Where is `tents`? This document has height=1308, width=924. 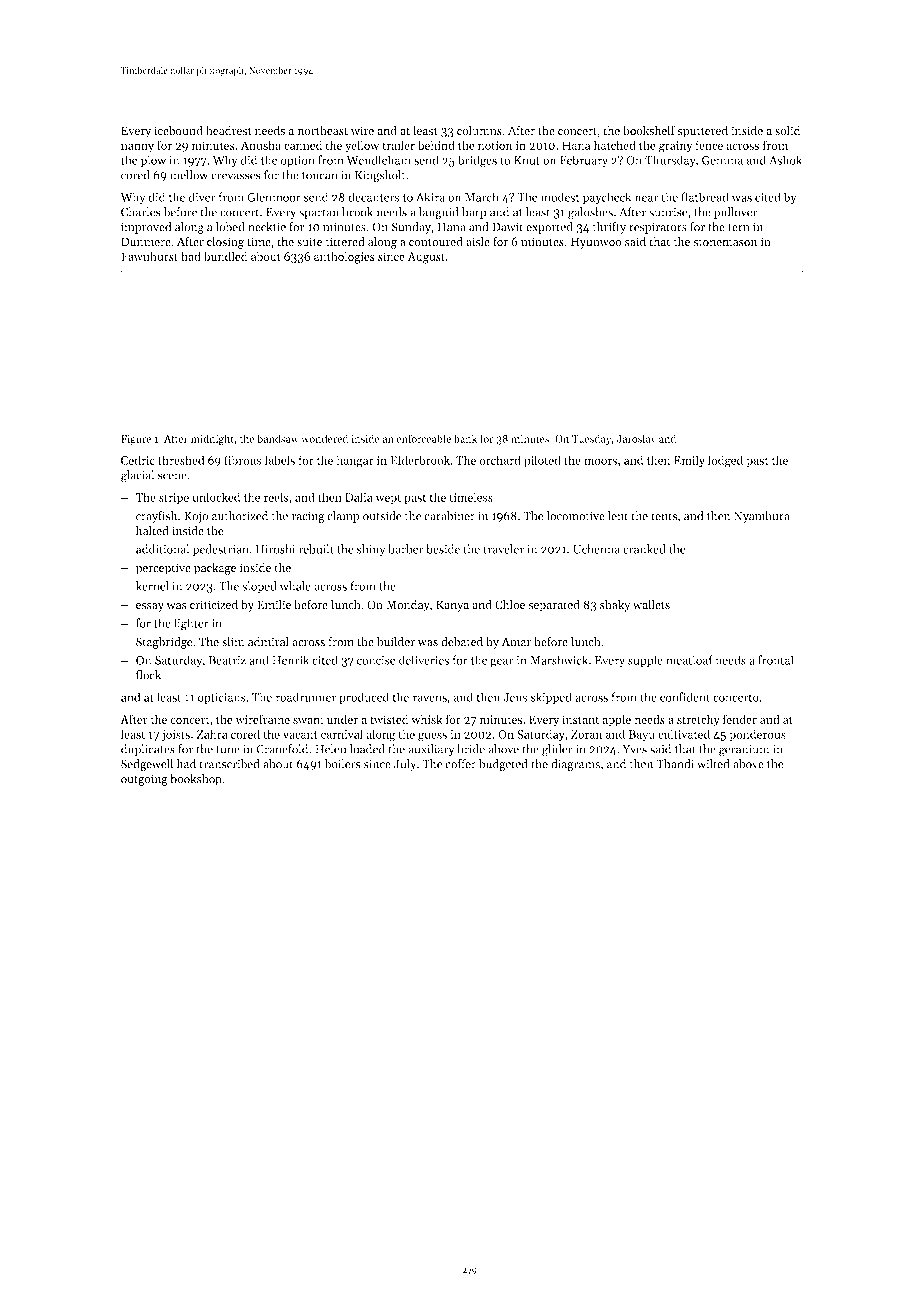
tents is located at coordinates (664, 517).
